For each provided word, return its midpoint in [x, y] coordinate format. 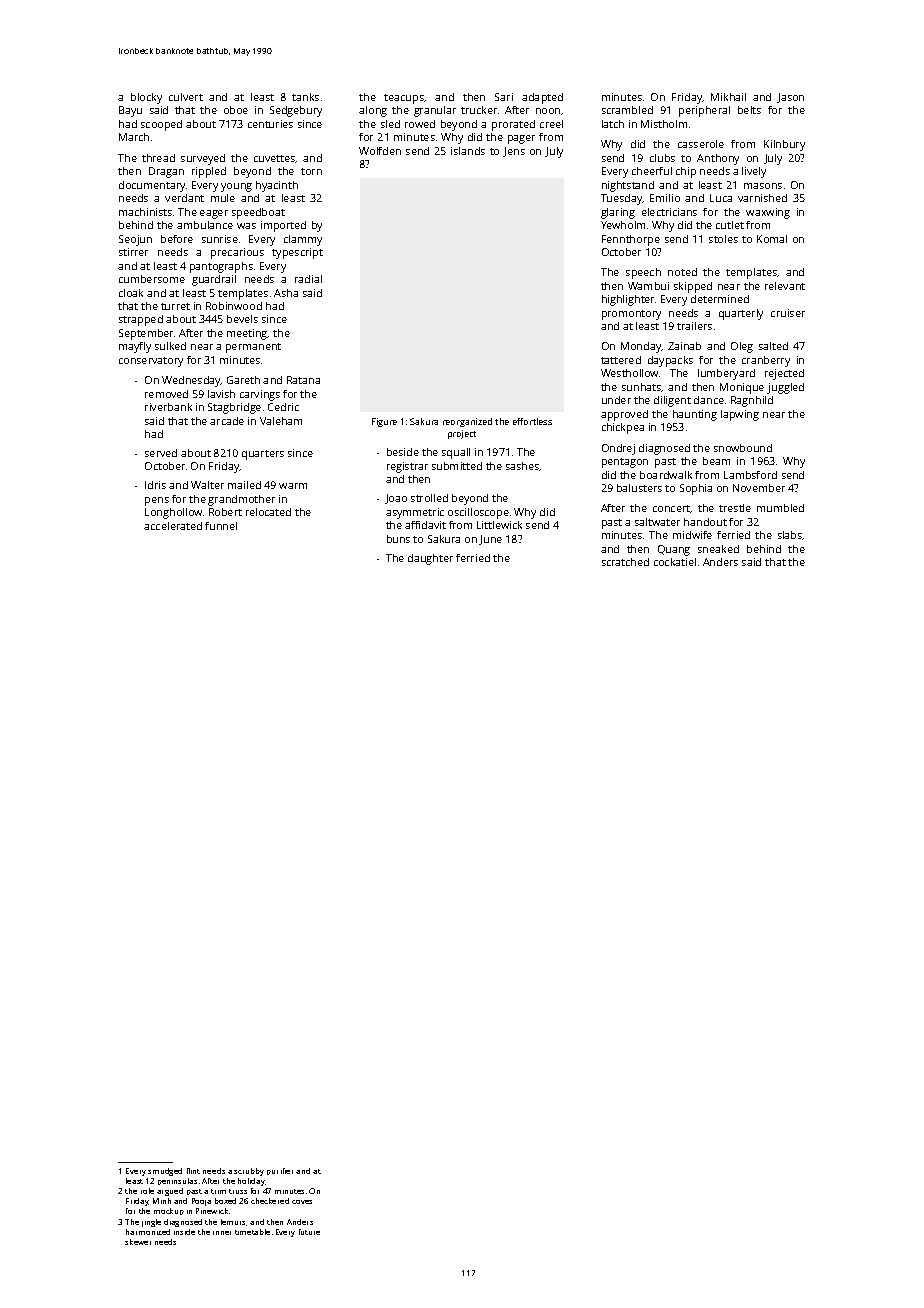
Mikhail [728, 97]
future [309, 1232]
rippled [209, 172]
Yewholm [623, 225]
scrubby [249, 1172]
